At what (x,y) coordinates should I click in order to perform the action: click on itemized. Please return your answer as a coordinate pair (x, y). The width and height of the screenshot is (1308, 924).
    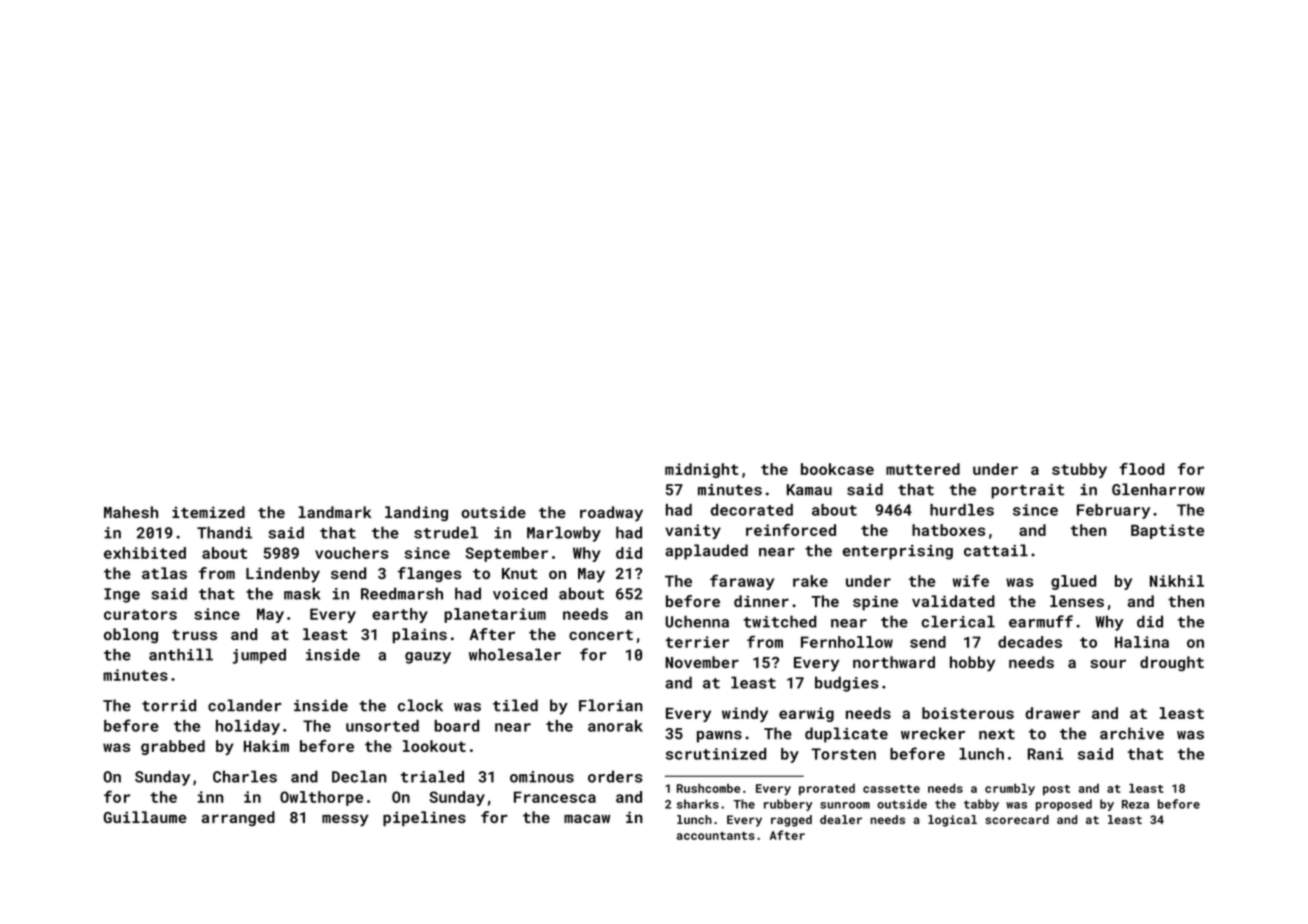
    Looking at the image, I should click on (208, 512).
